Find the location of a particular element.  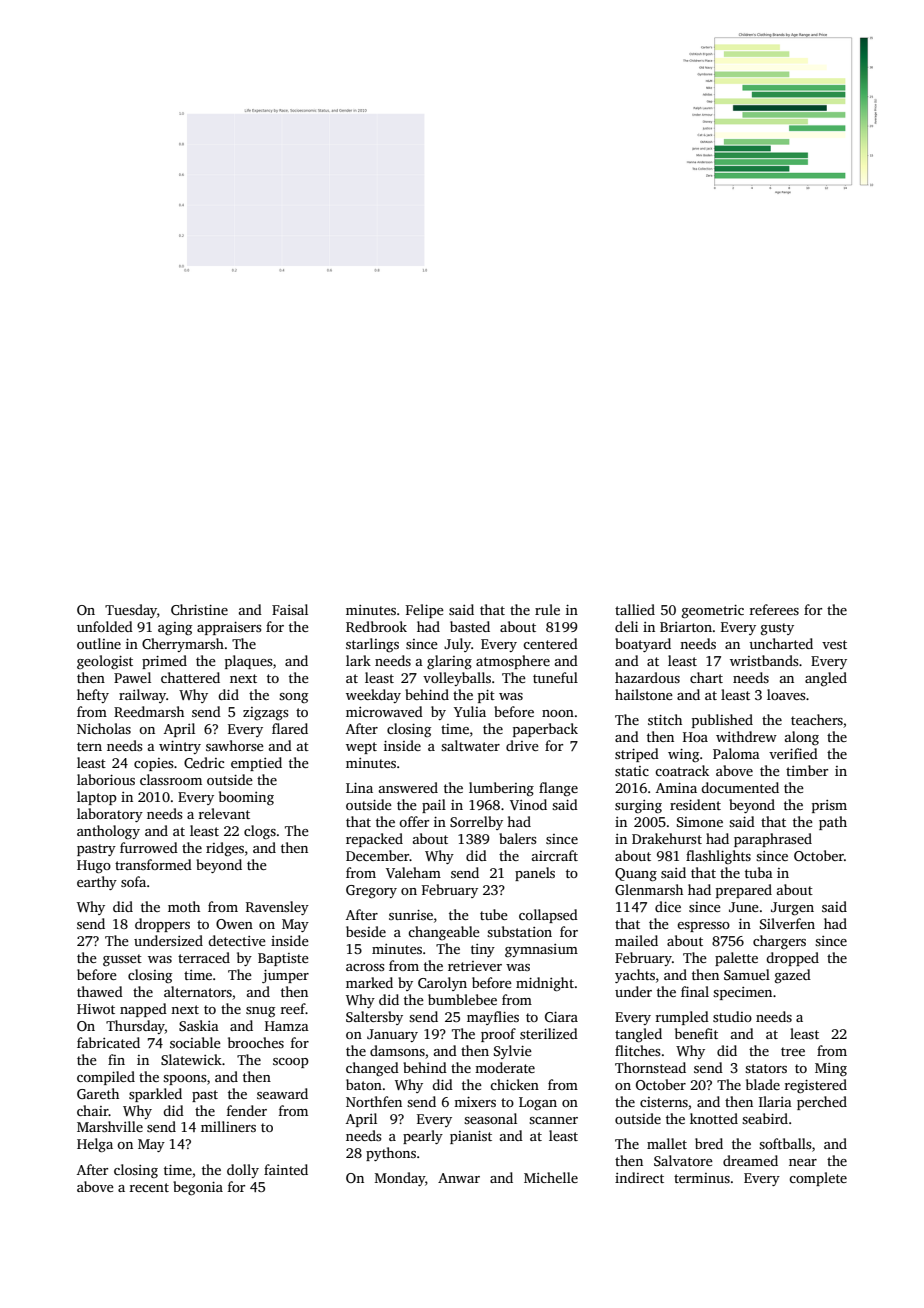

retriever is located at coordinates (475, 966).
